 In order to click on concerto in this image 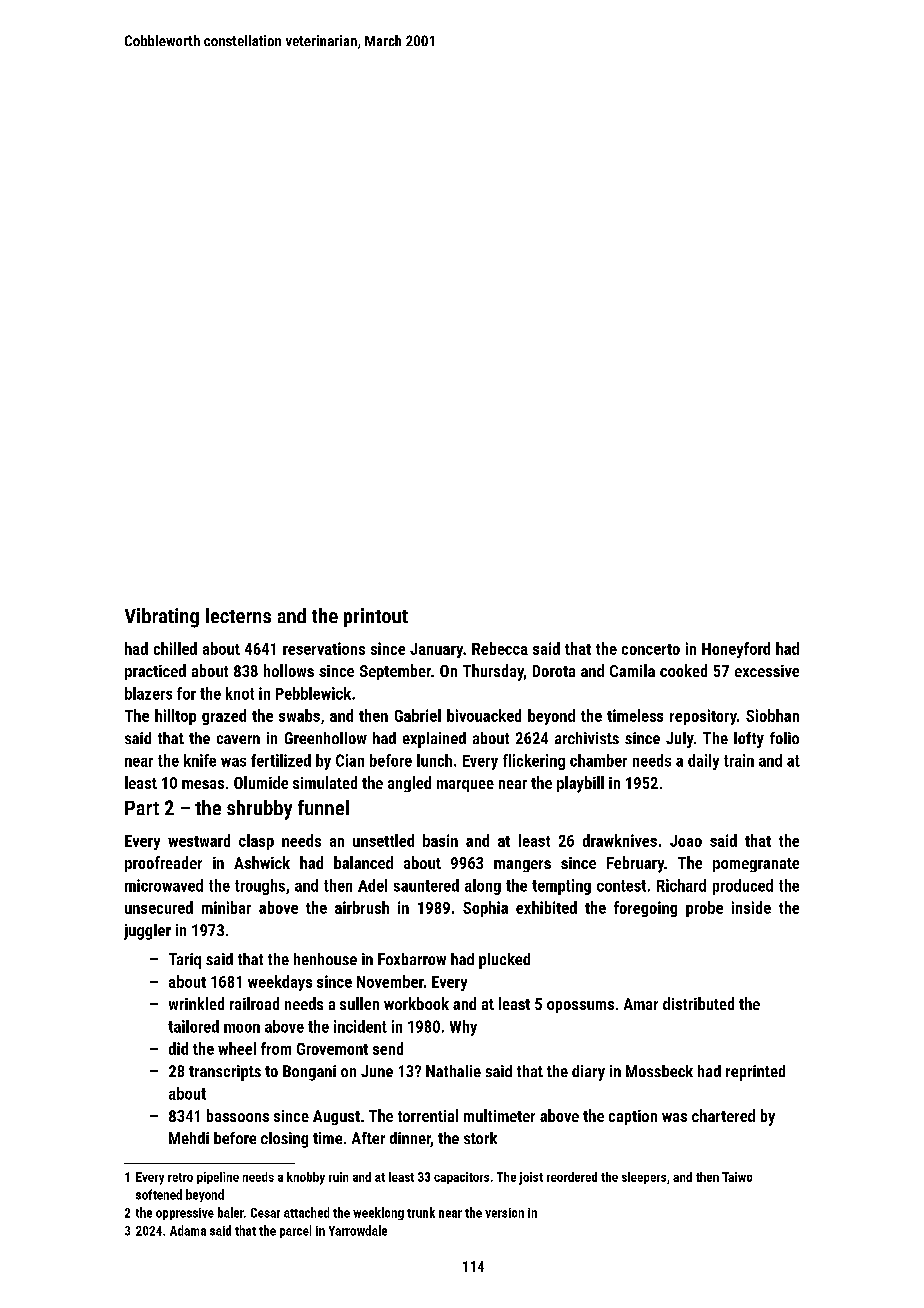, I will do `click(651, 649)`.
